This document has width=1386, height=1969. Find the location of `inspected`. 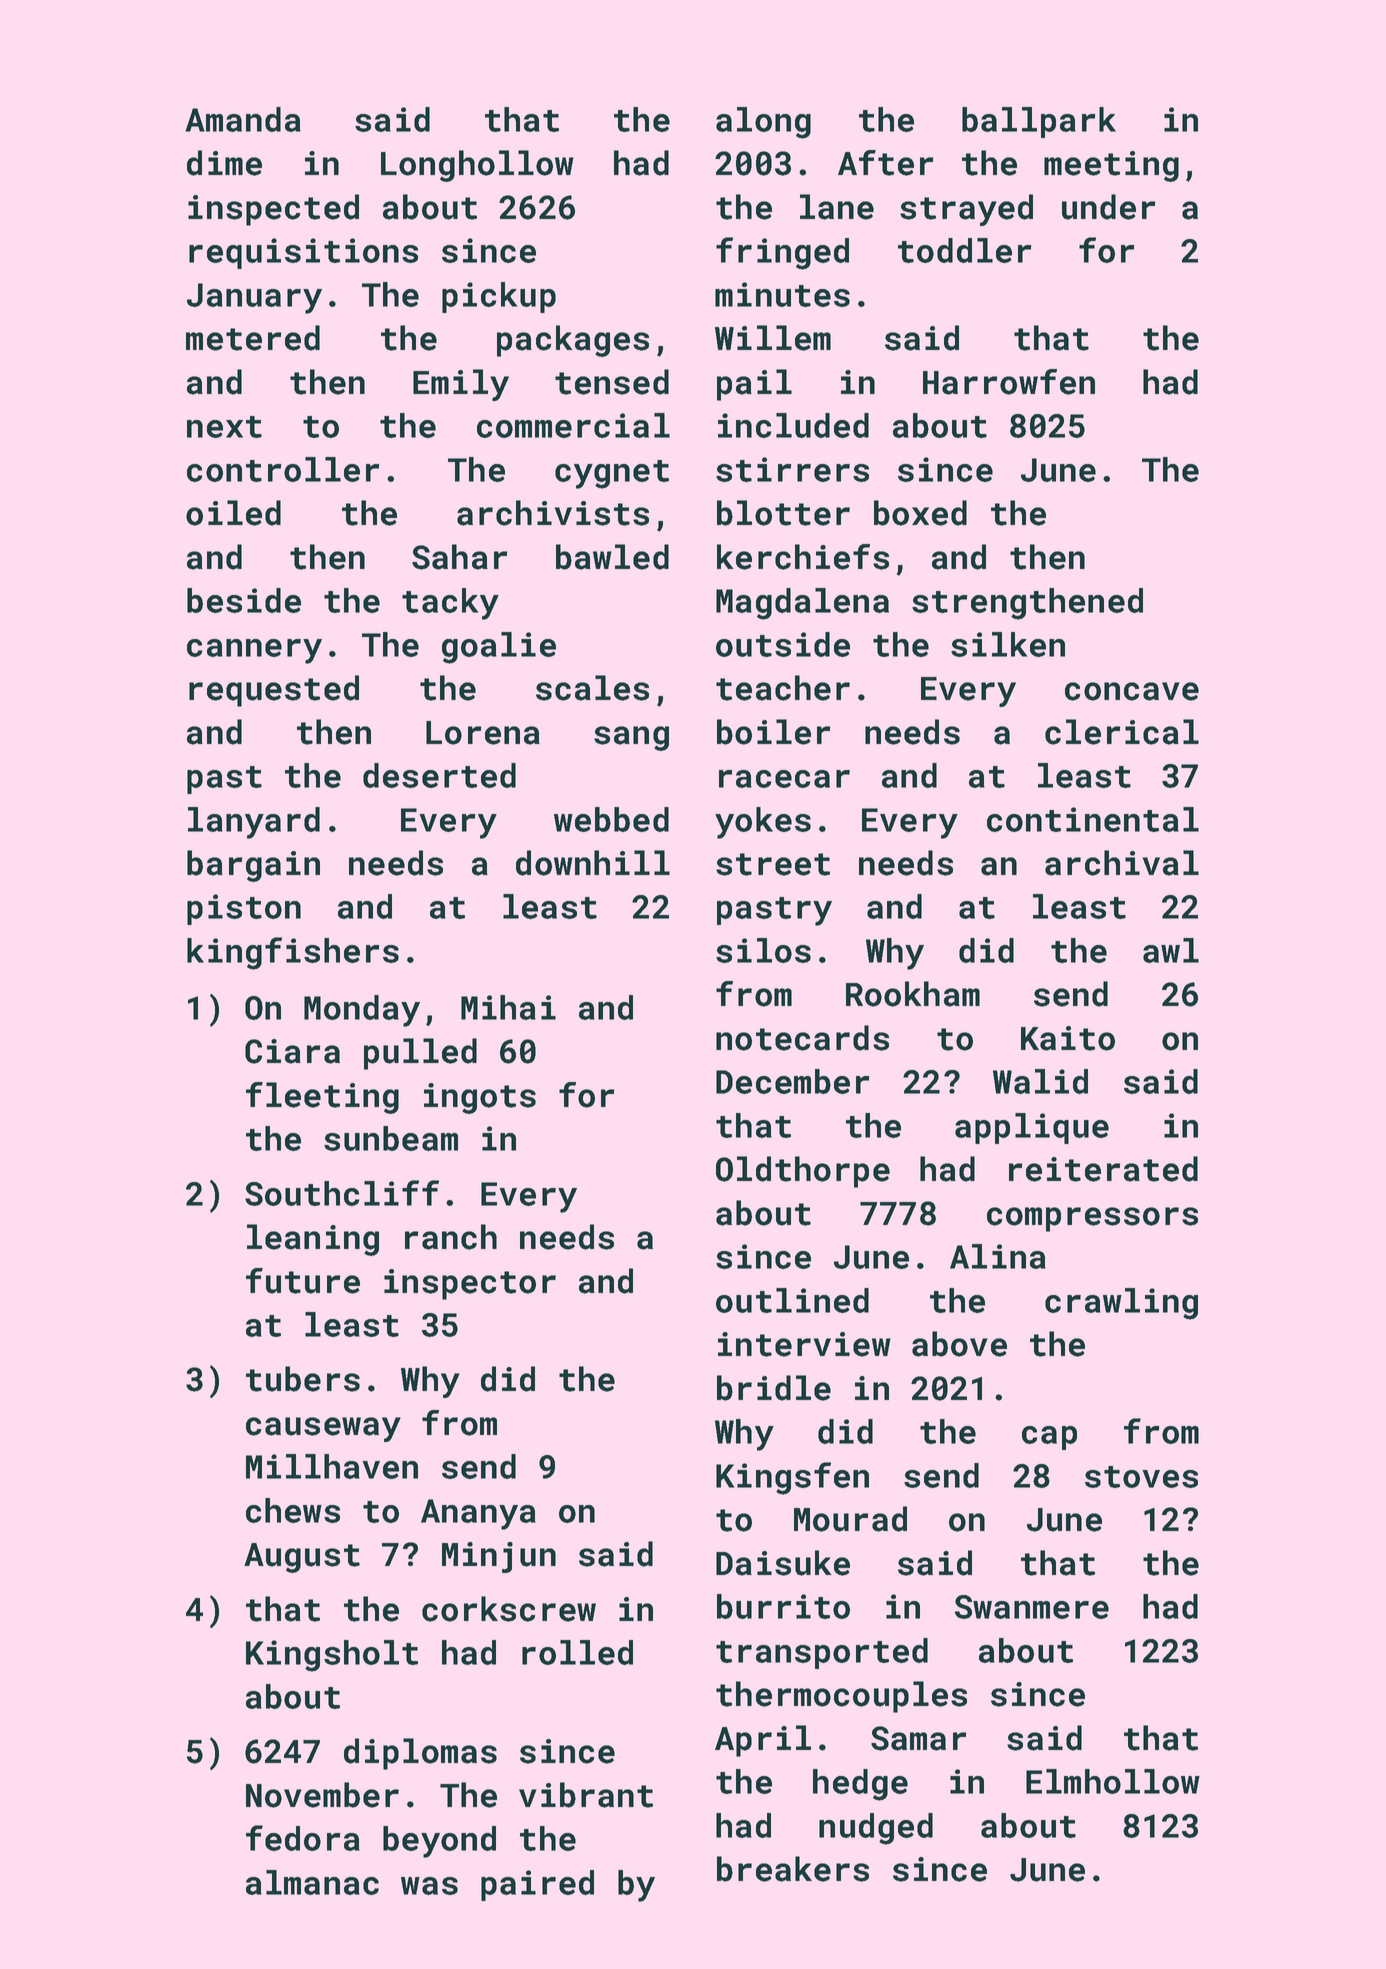

inspected is located at coordinates (273, 210).
